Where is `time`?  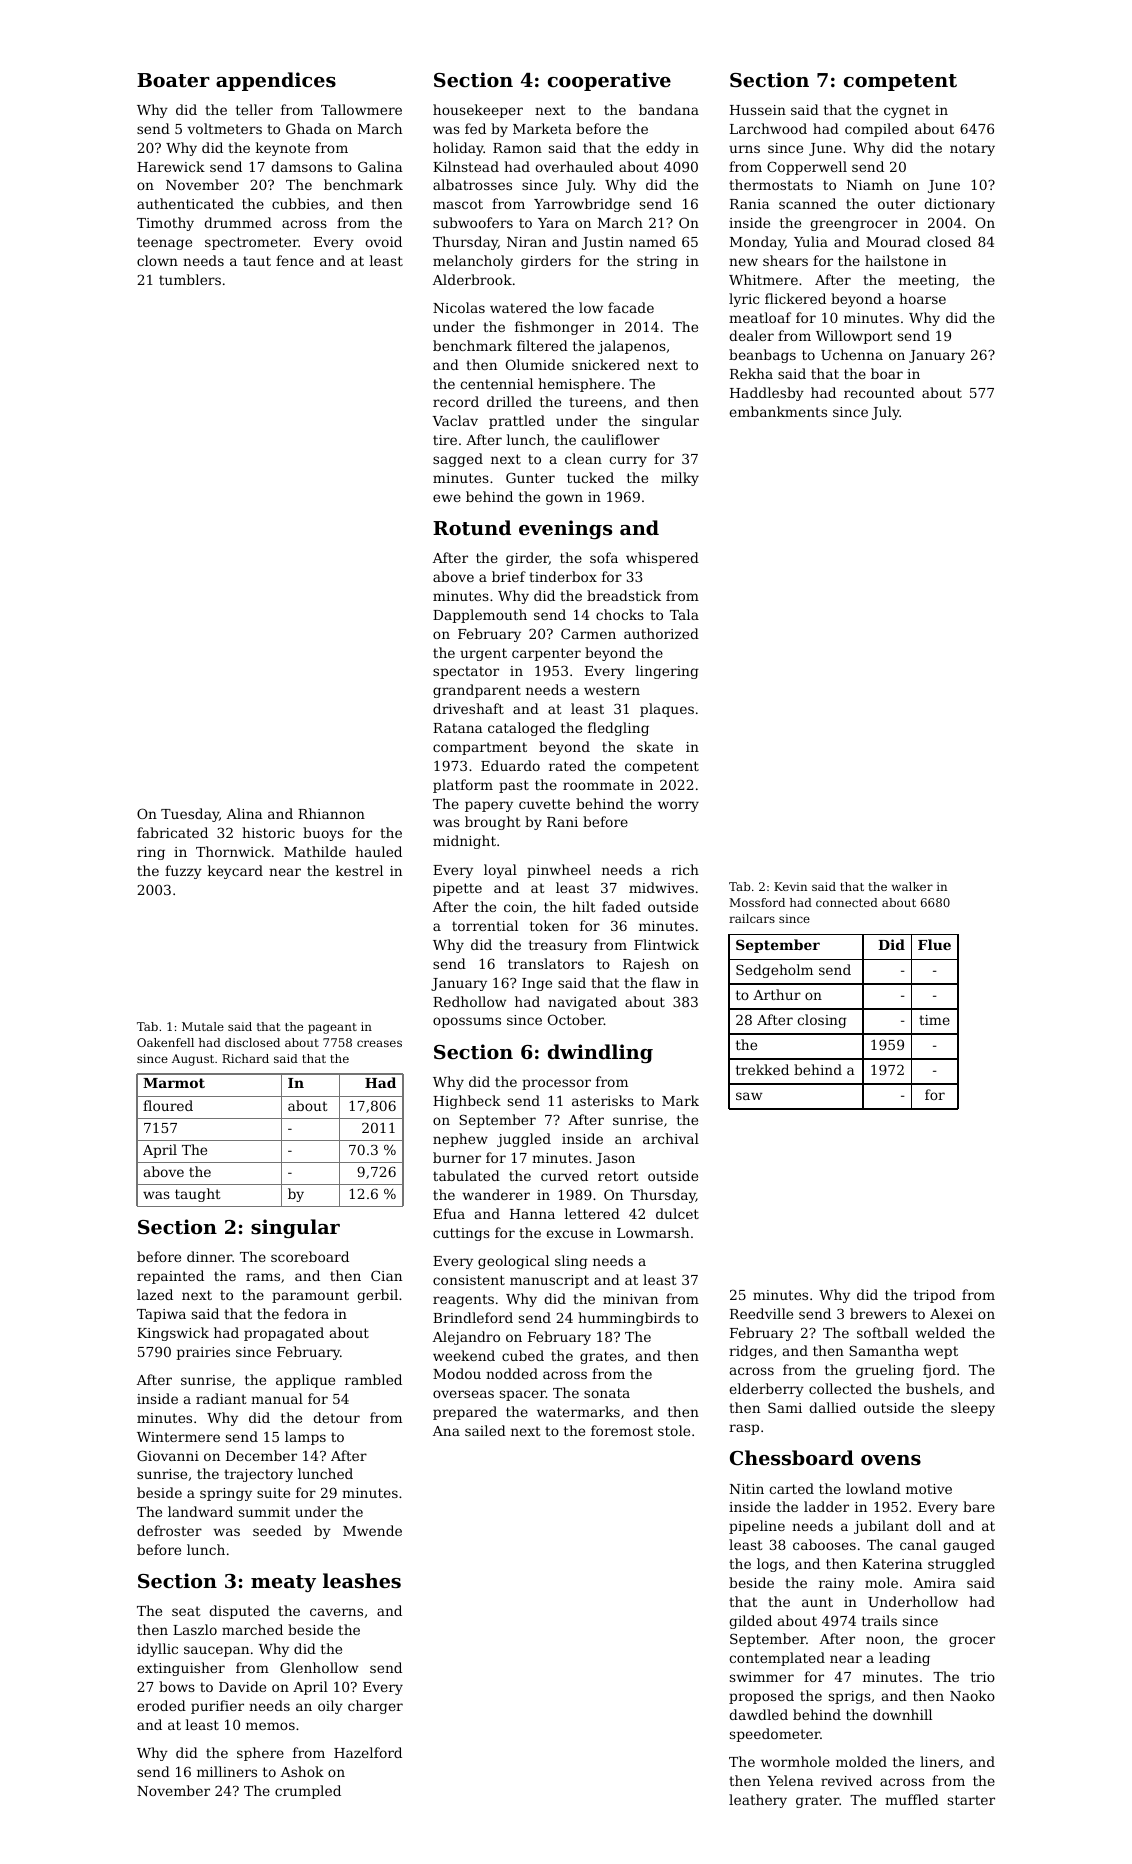
time is located at coordinates (934, 1020).
